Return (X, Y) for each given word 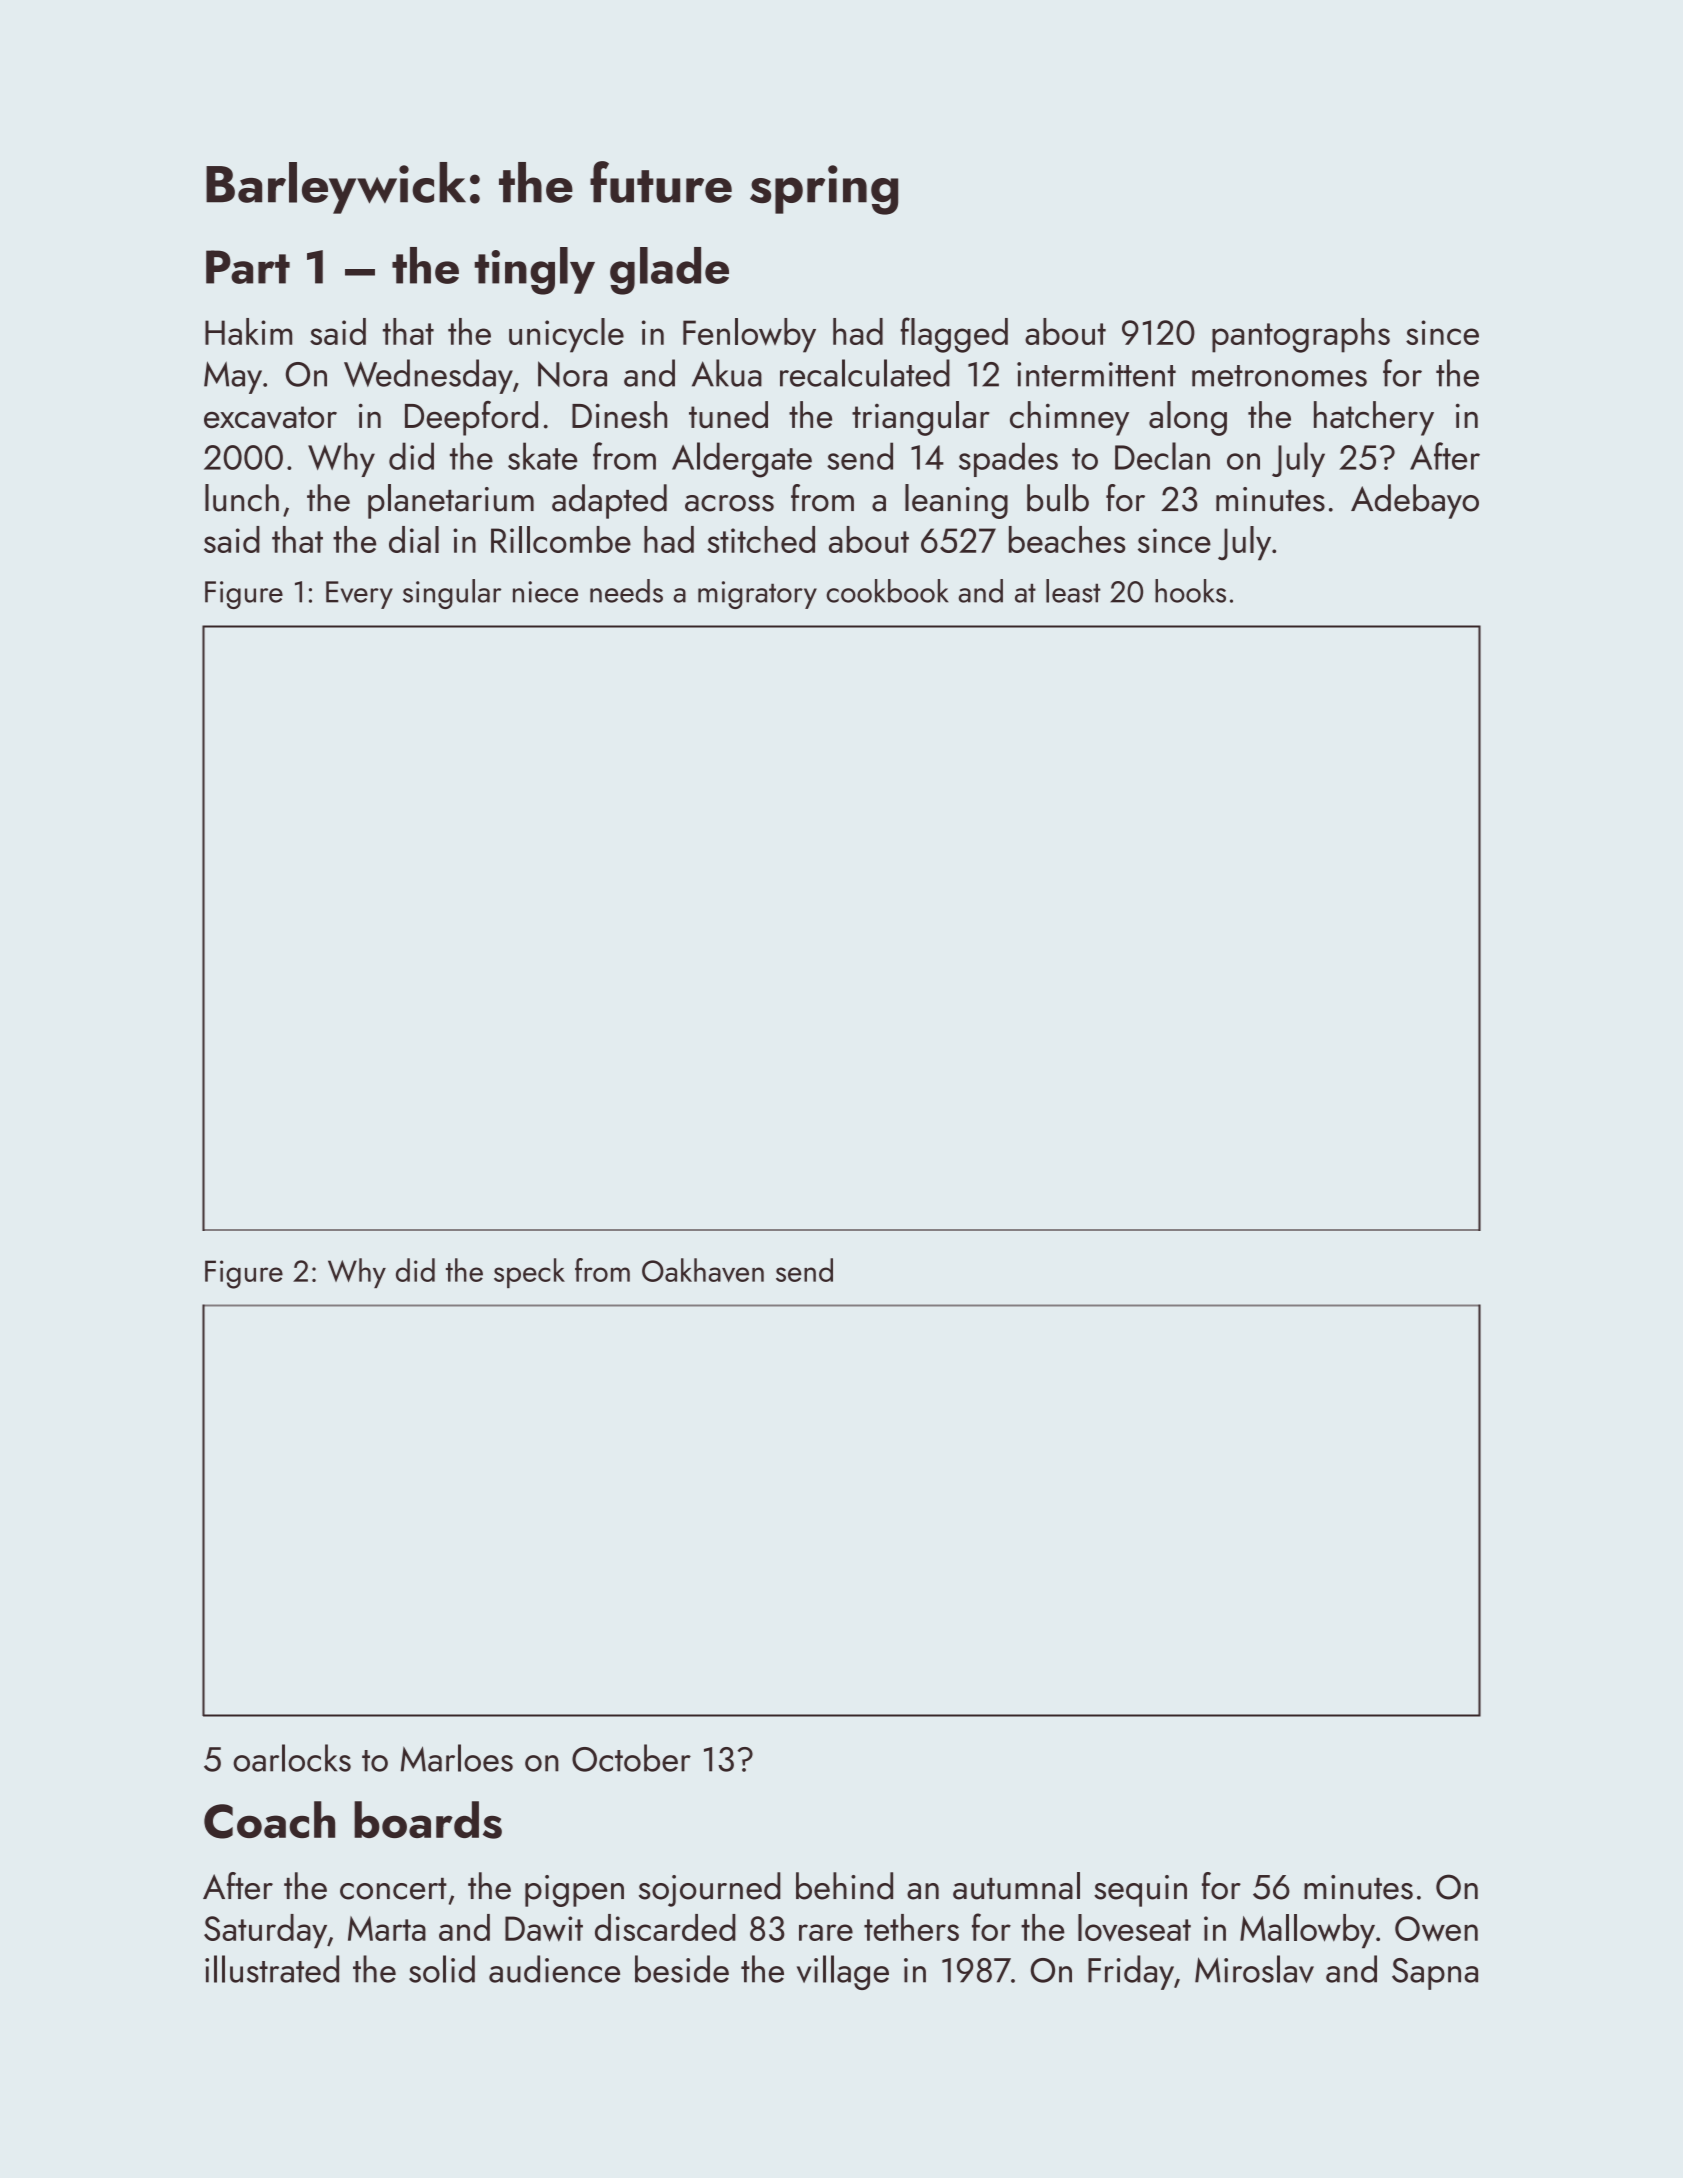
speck (529, 1273)
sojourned (710, 1889)
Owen (1436, 1929)
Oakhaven (703, 1270)
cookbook (887, 591)
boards (428, 1820)
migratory (757, 595)
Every (359, 595)
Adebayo (1415, 501)
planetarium (451, 501)
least (1073, 591)
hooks (1190, 591)
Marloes (457, 1758)
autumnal (1016, 1886)
